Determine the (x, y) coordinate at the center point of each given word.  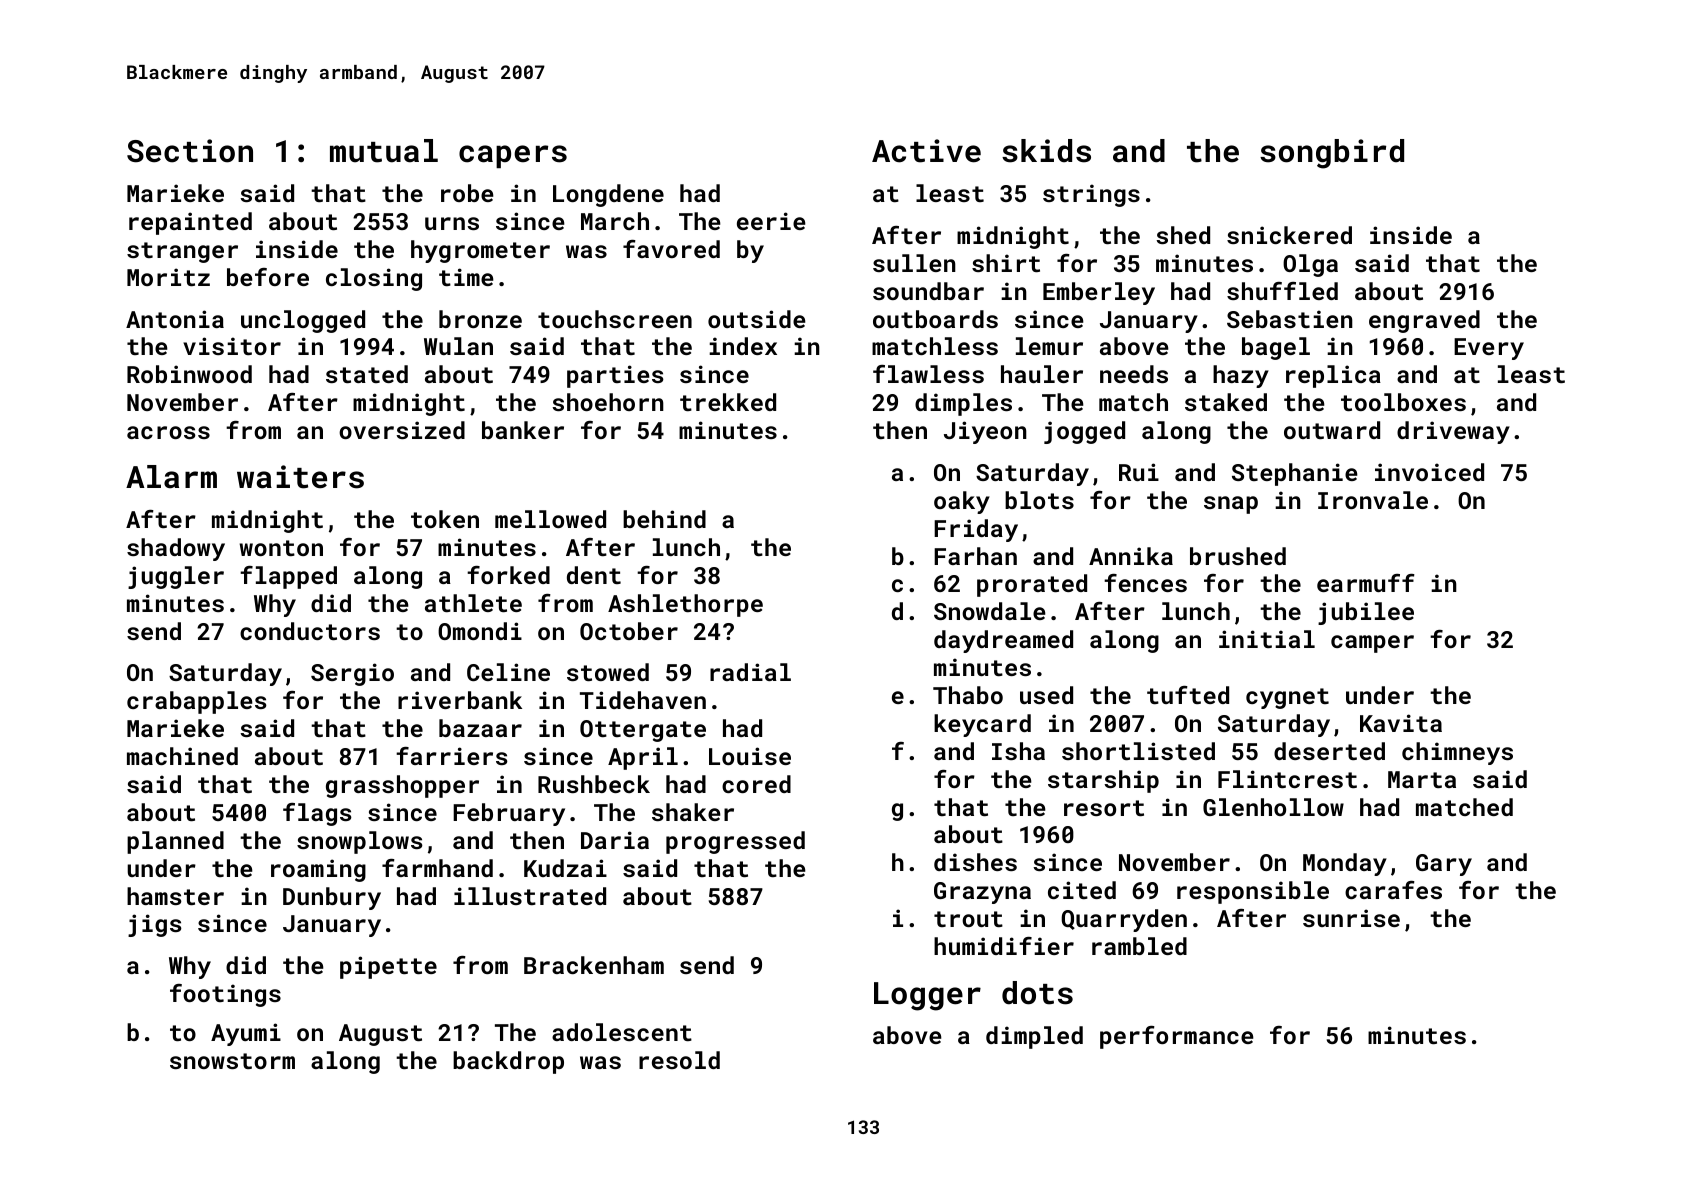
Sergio (352, 674)
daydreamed (1003, 641)
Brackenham (594, 965)
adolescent (622, 1032)
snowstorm (232, 1061)
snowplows (360, 842)
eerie (771, 221)
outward (1332, 430)
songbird (1332, 154)
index (743, 346)
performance (1177, 1037)
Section (190, 151)
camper (1372, 644)
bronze (480, 319)
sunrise (1351, 918)
